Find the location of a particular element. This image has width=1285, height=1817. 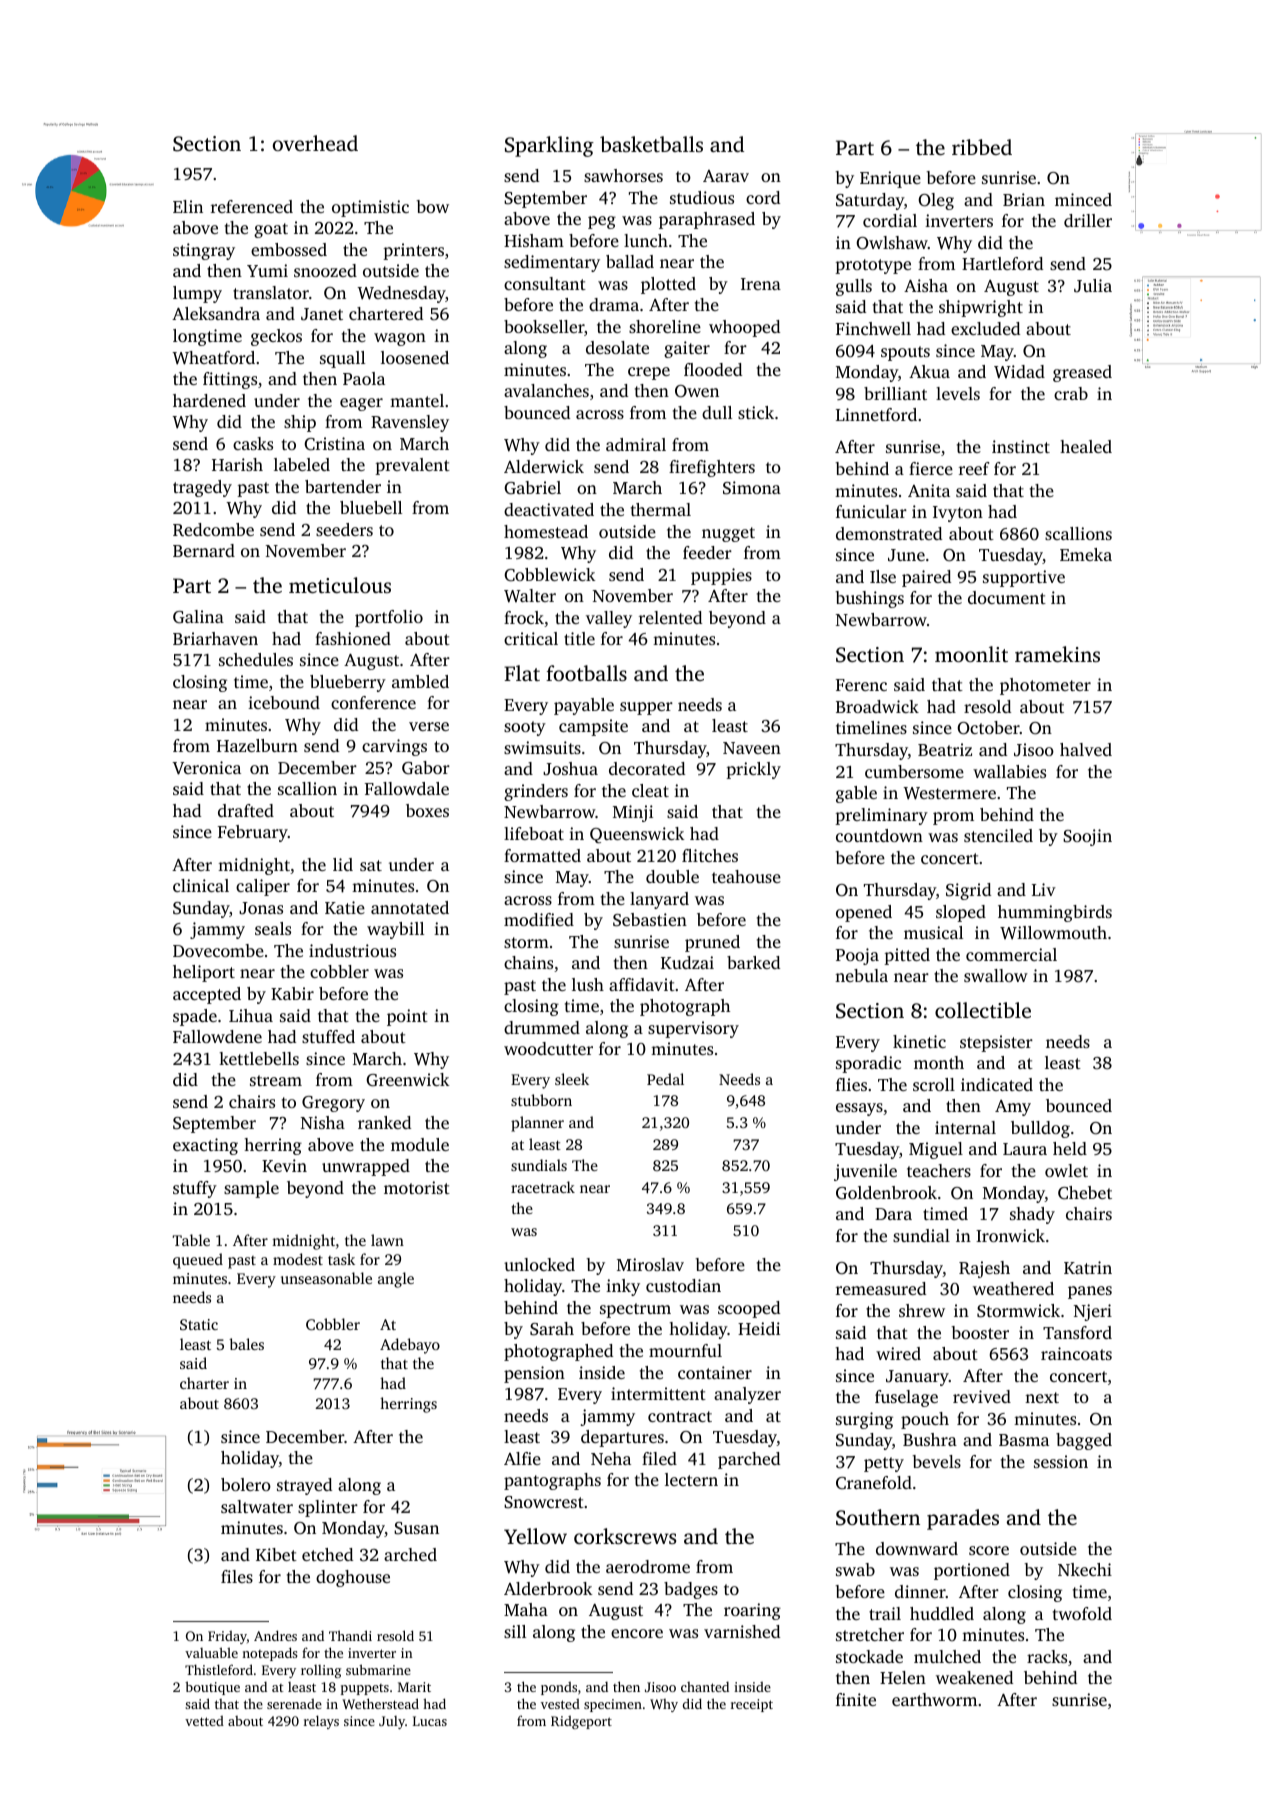

valuable is located at coordinates (211, 1652).
